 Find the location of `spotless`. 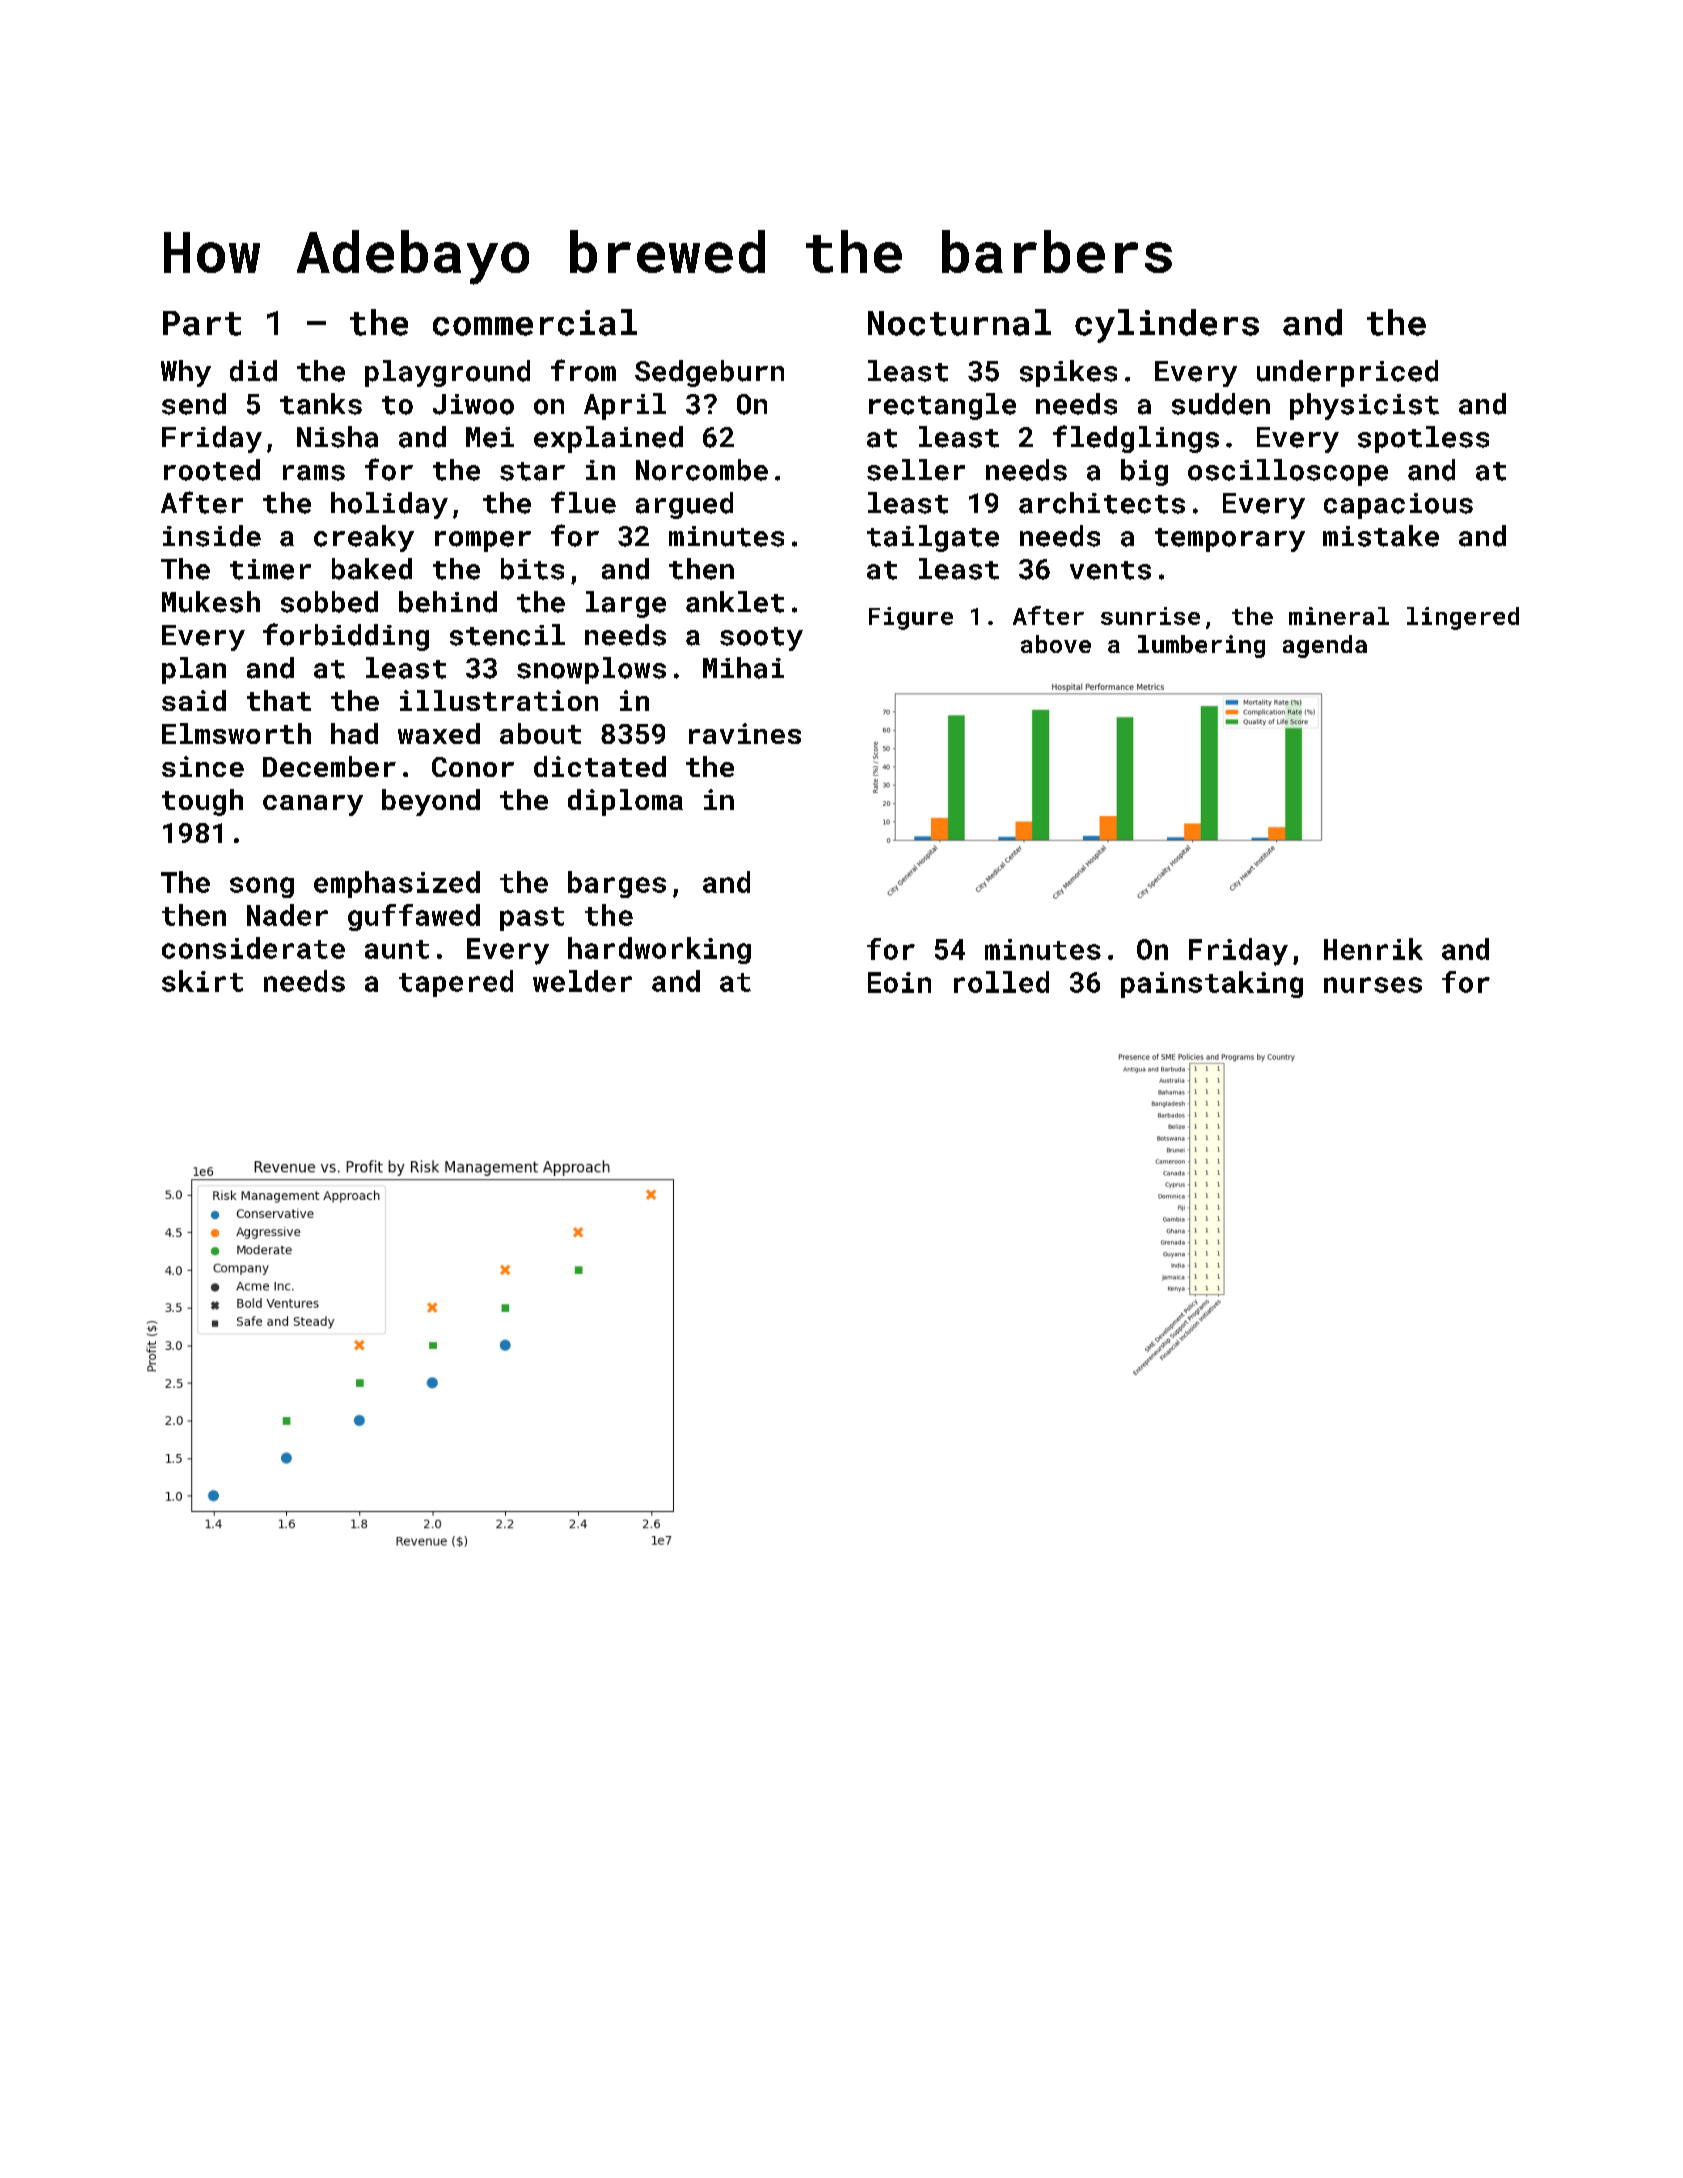

spotless is located at coordinates (1423, 439).
